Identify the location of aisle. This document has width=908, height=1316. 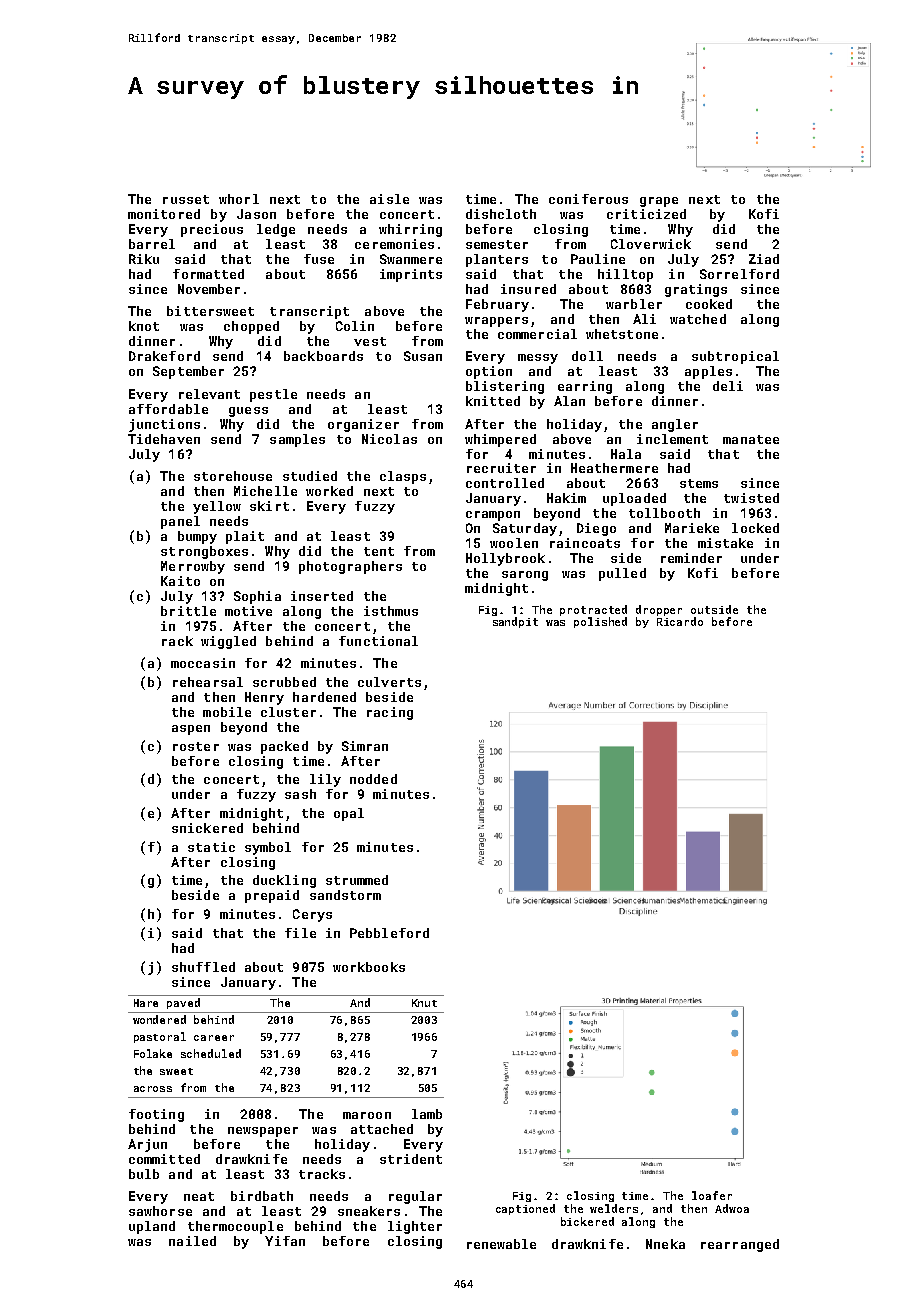
(389, 199).
